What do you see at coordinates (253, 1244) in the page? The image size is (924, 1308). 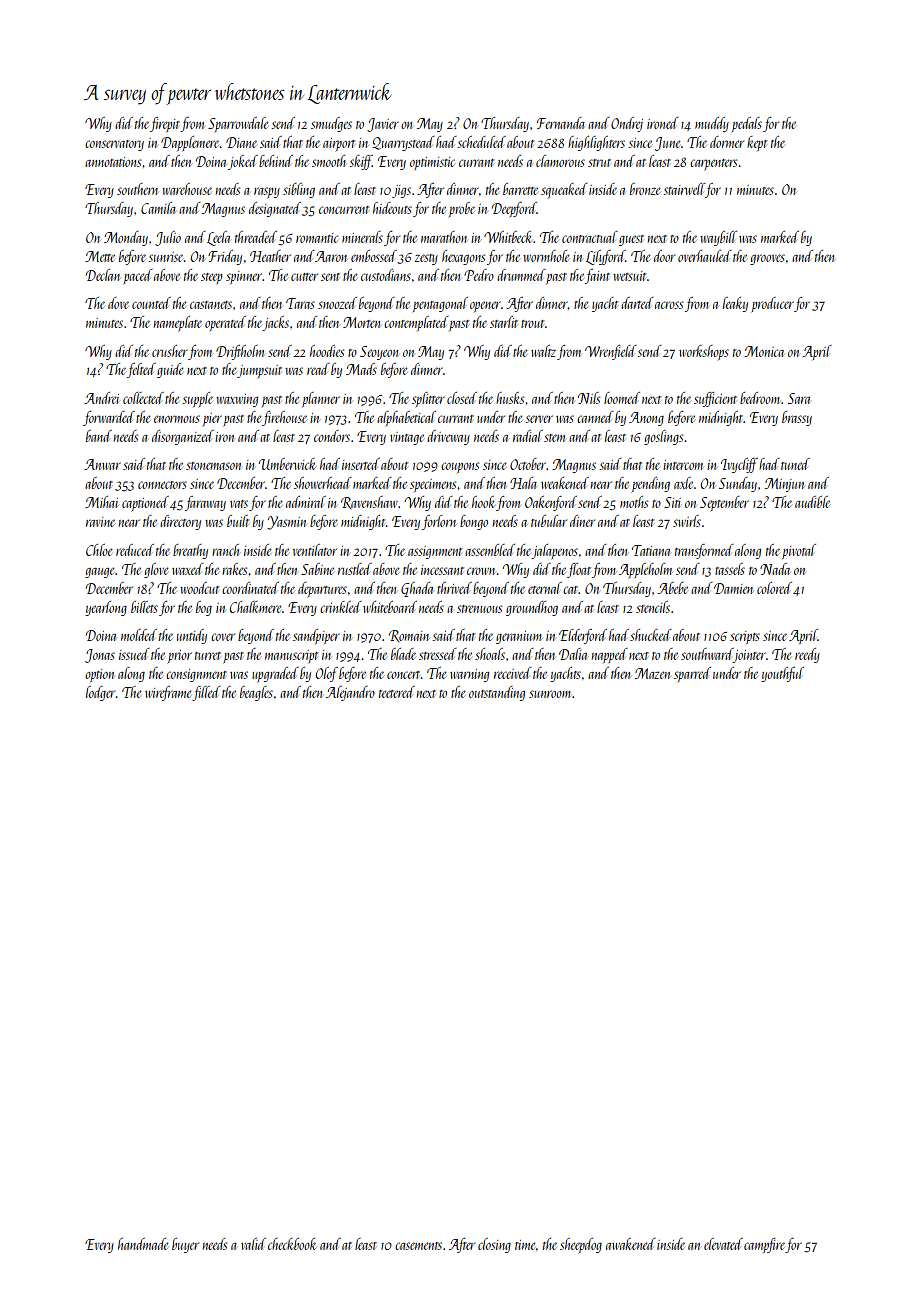 I see `valid` at bounding box center [253, 1244].
